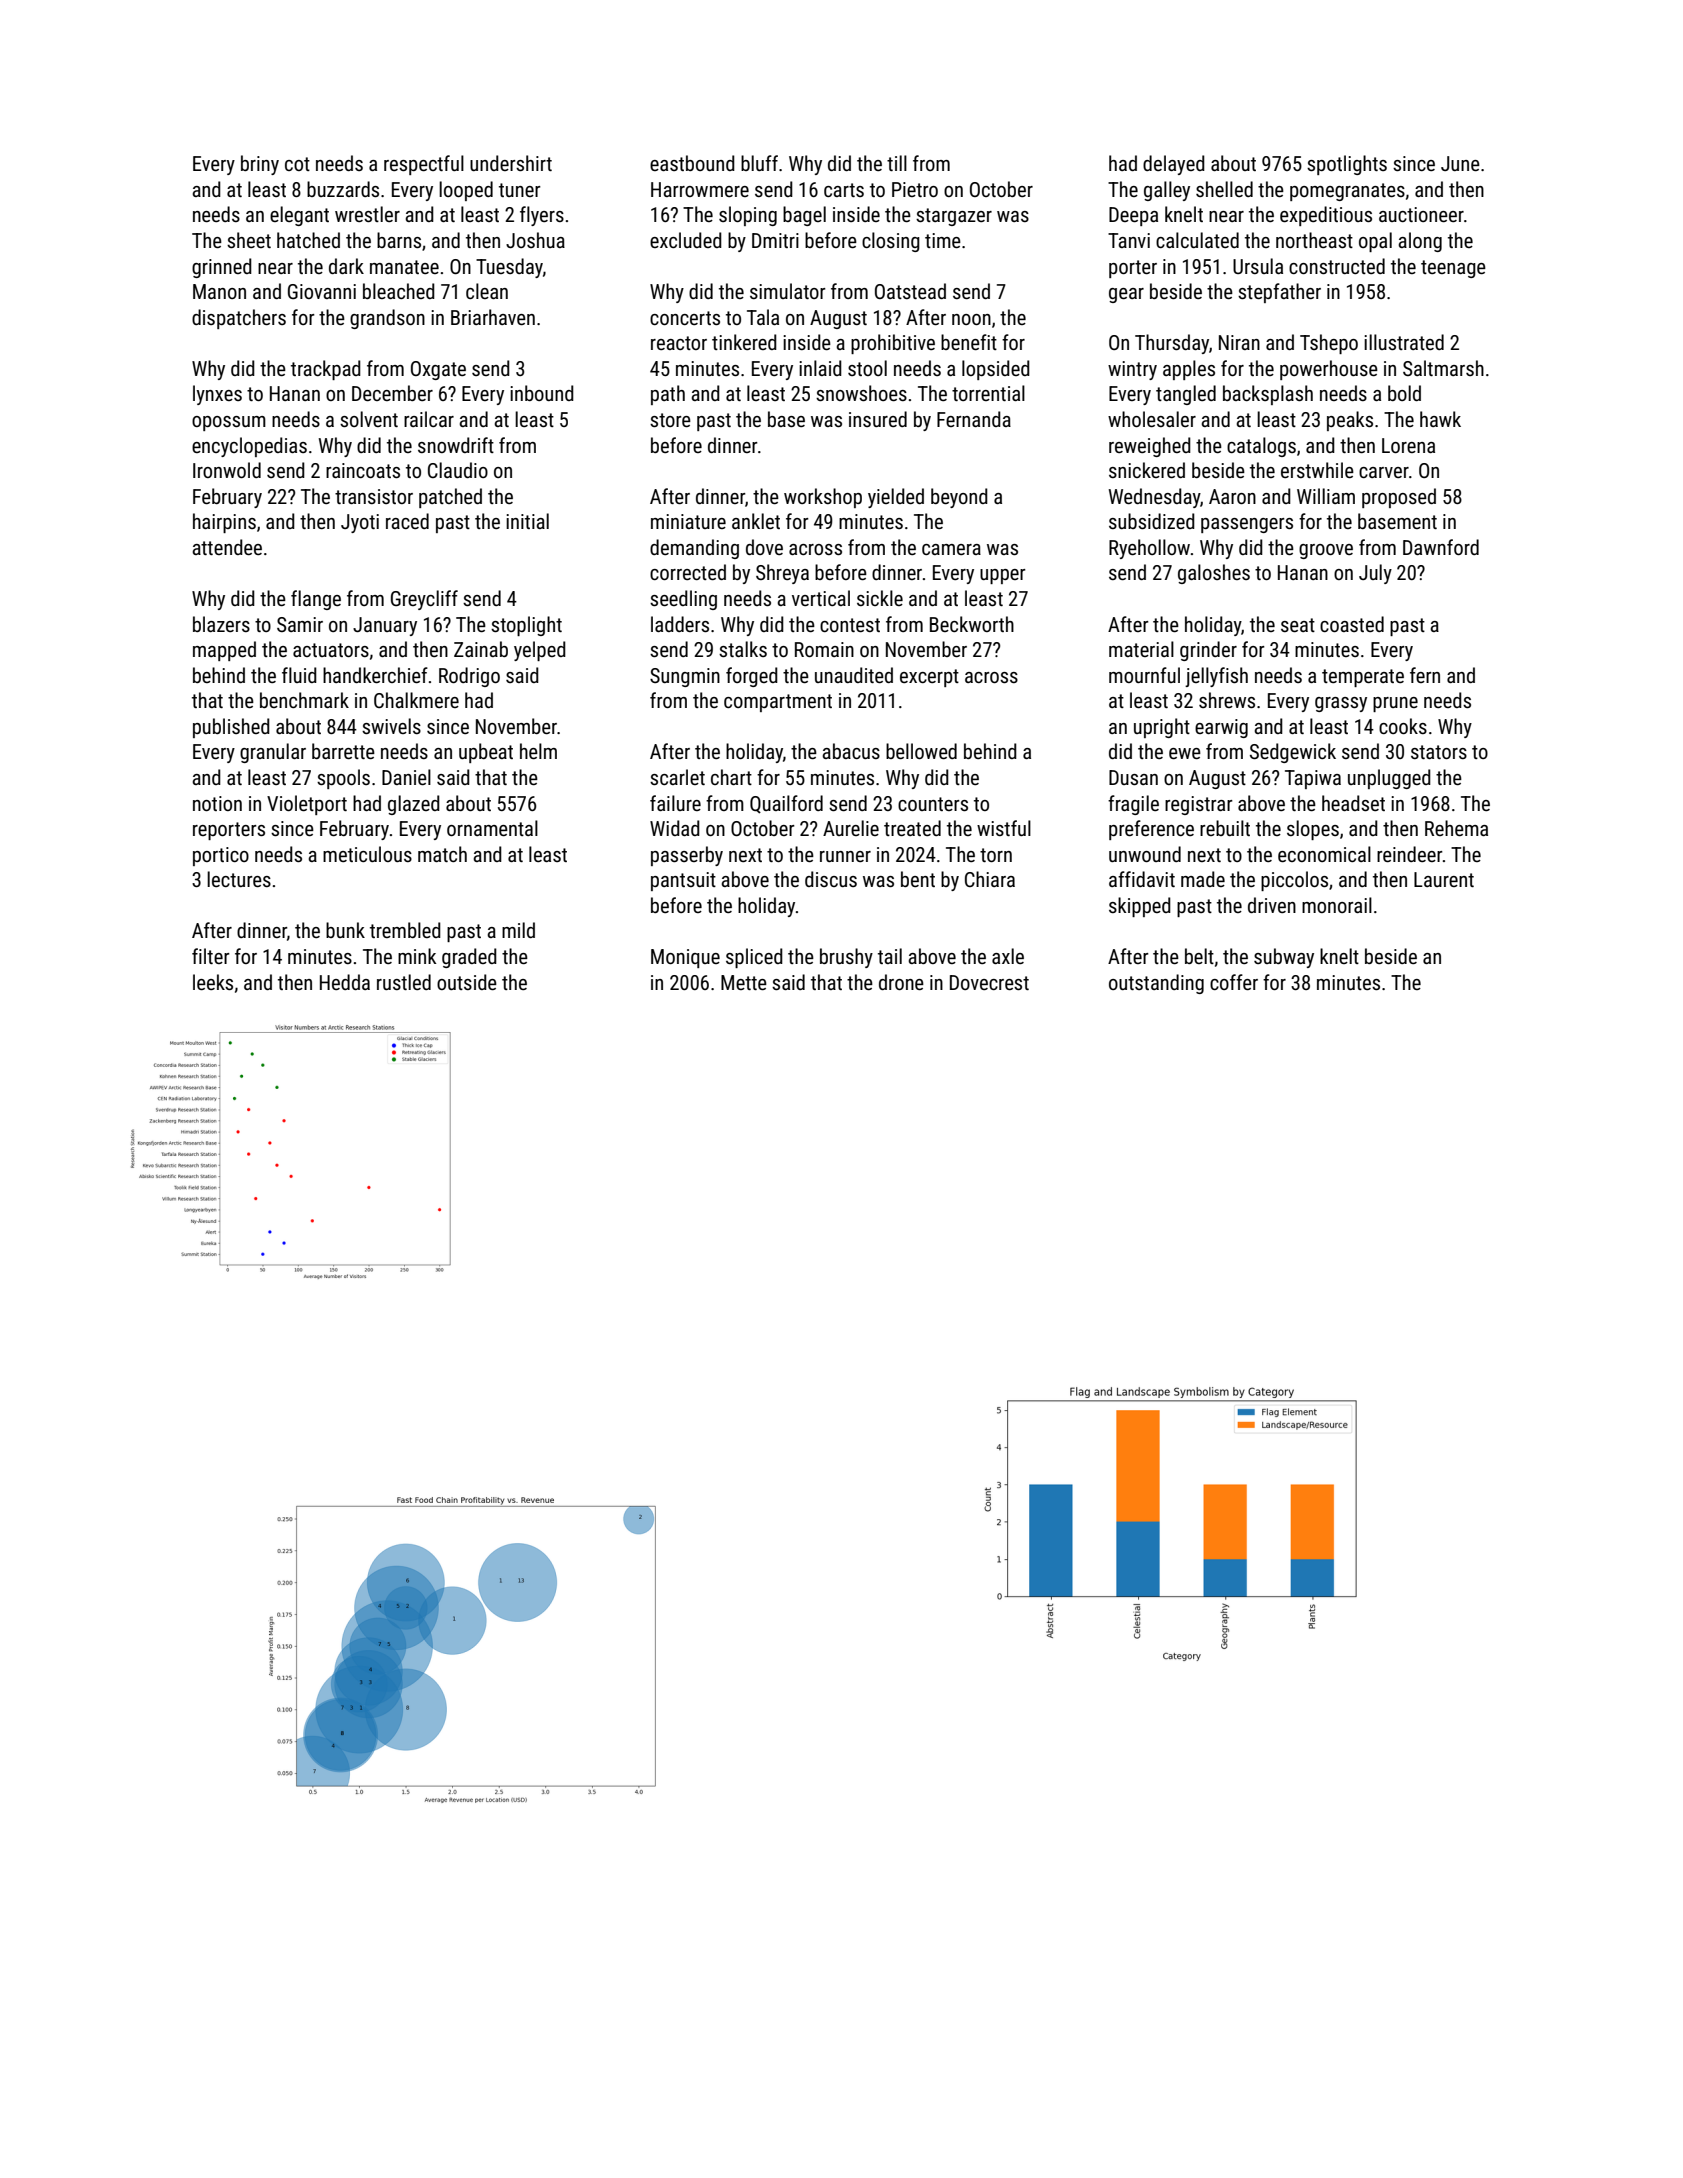  What do you see at coordinates (467, 982) in the image?
I see `outside` at bounding box center [467, 982].
